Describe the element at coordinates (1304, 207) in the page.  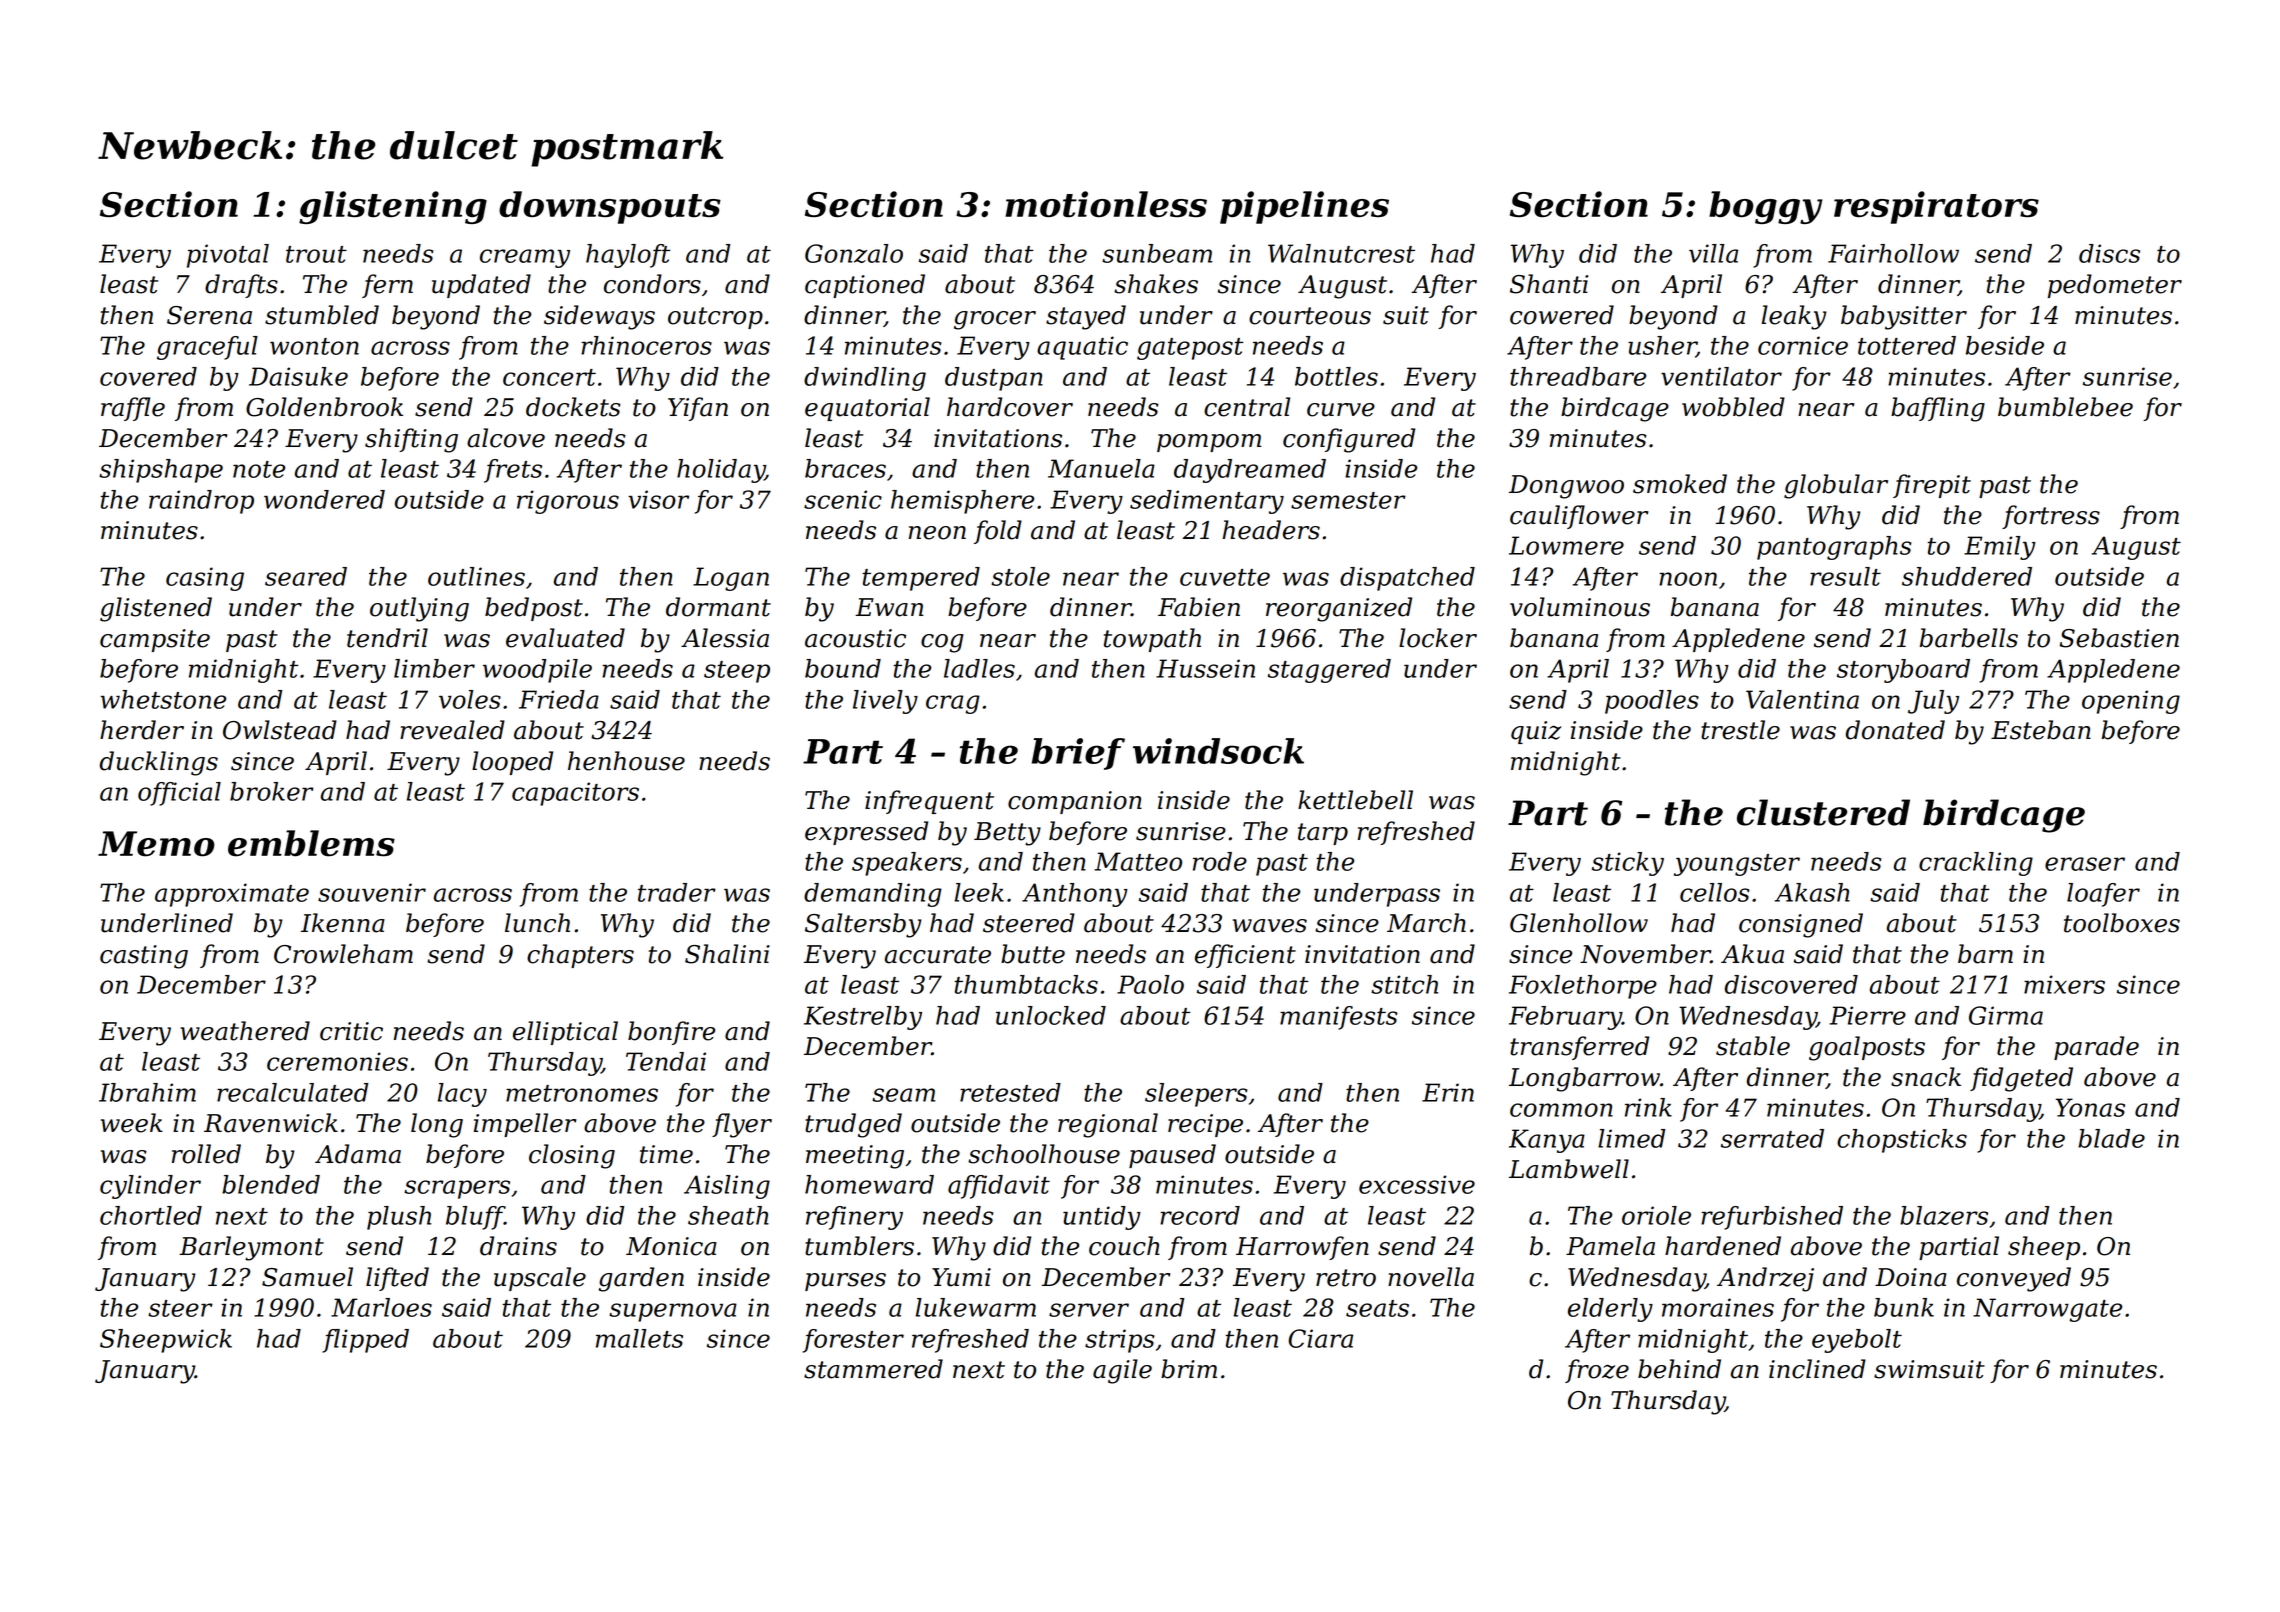
I see `pipelines` at that location.
